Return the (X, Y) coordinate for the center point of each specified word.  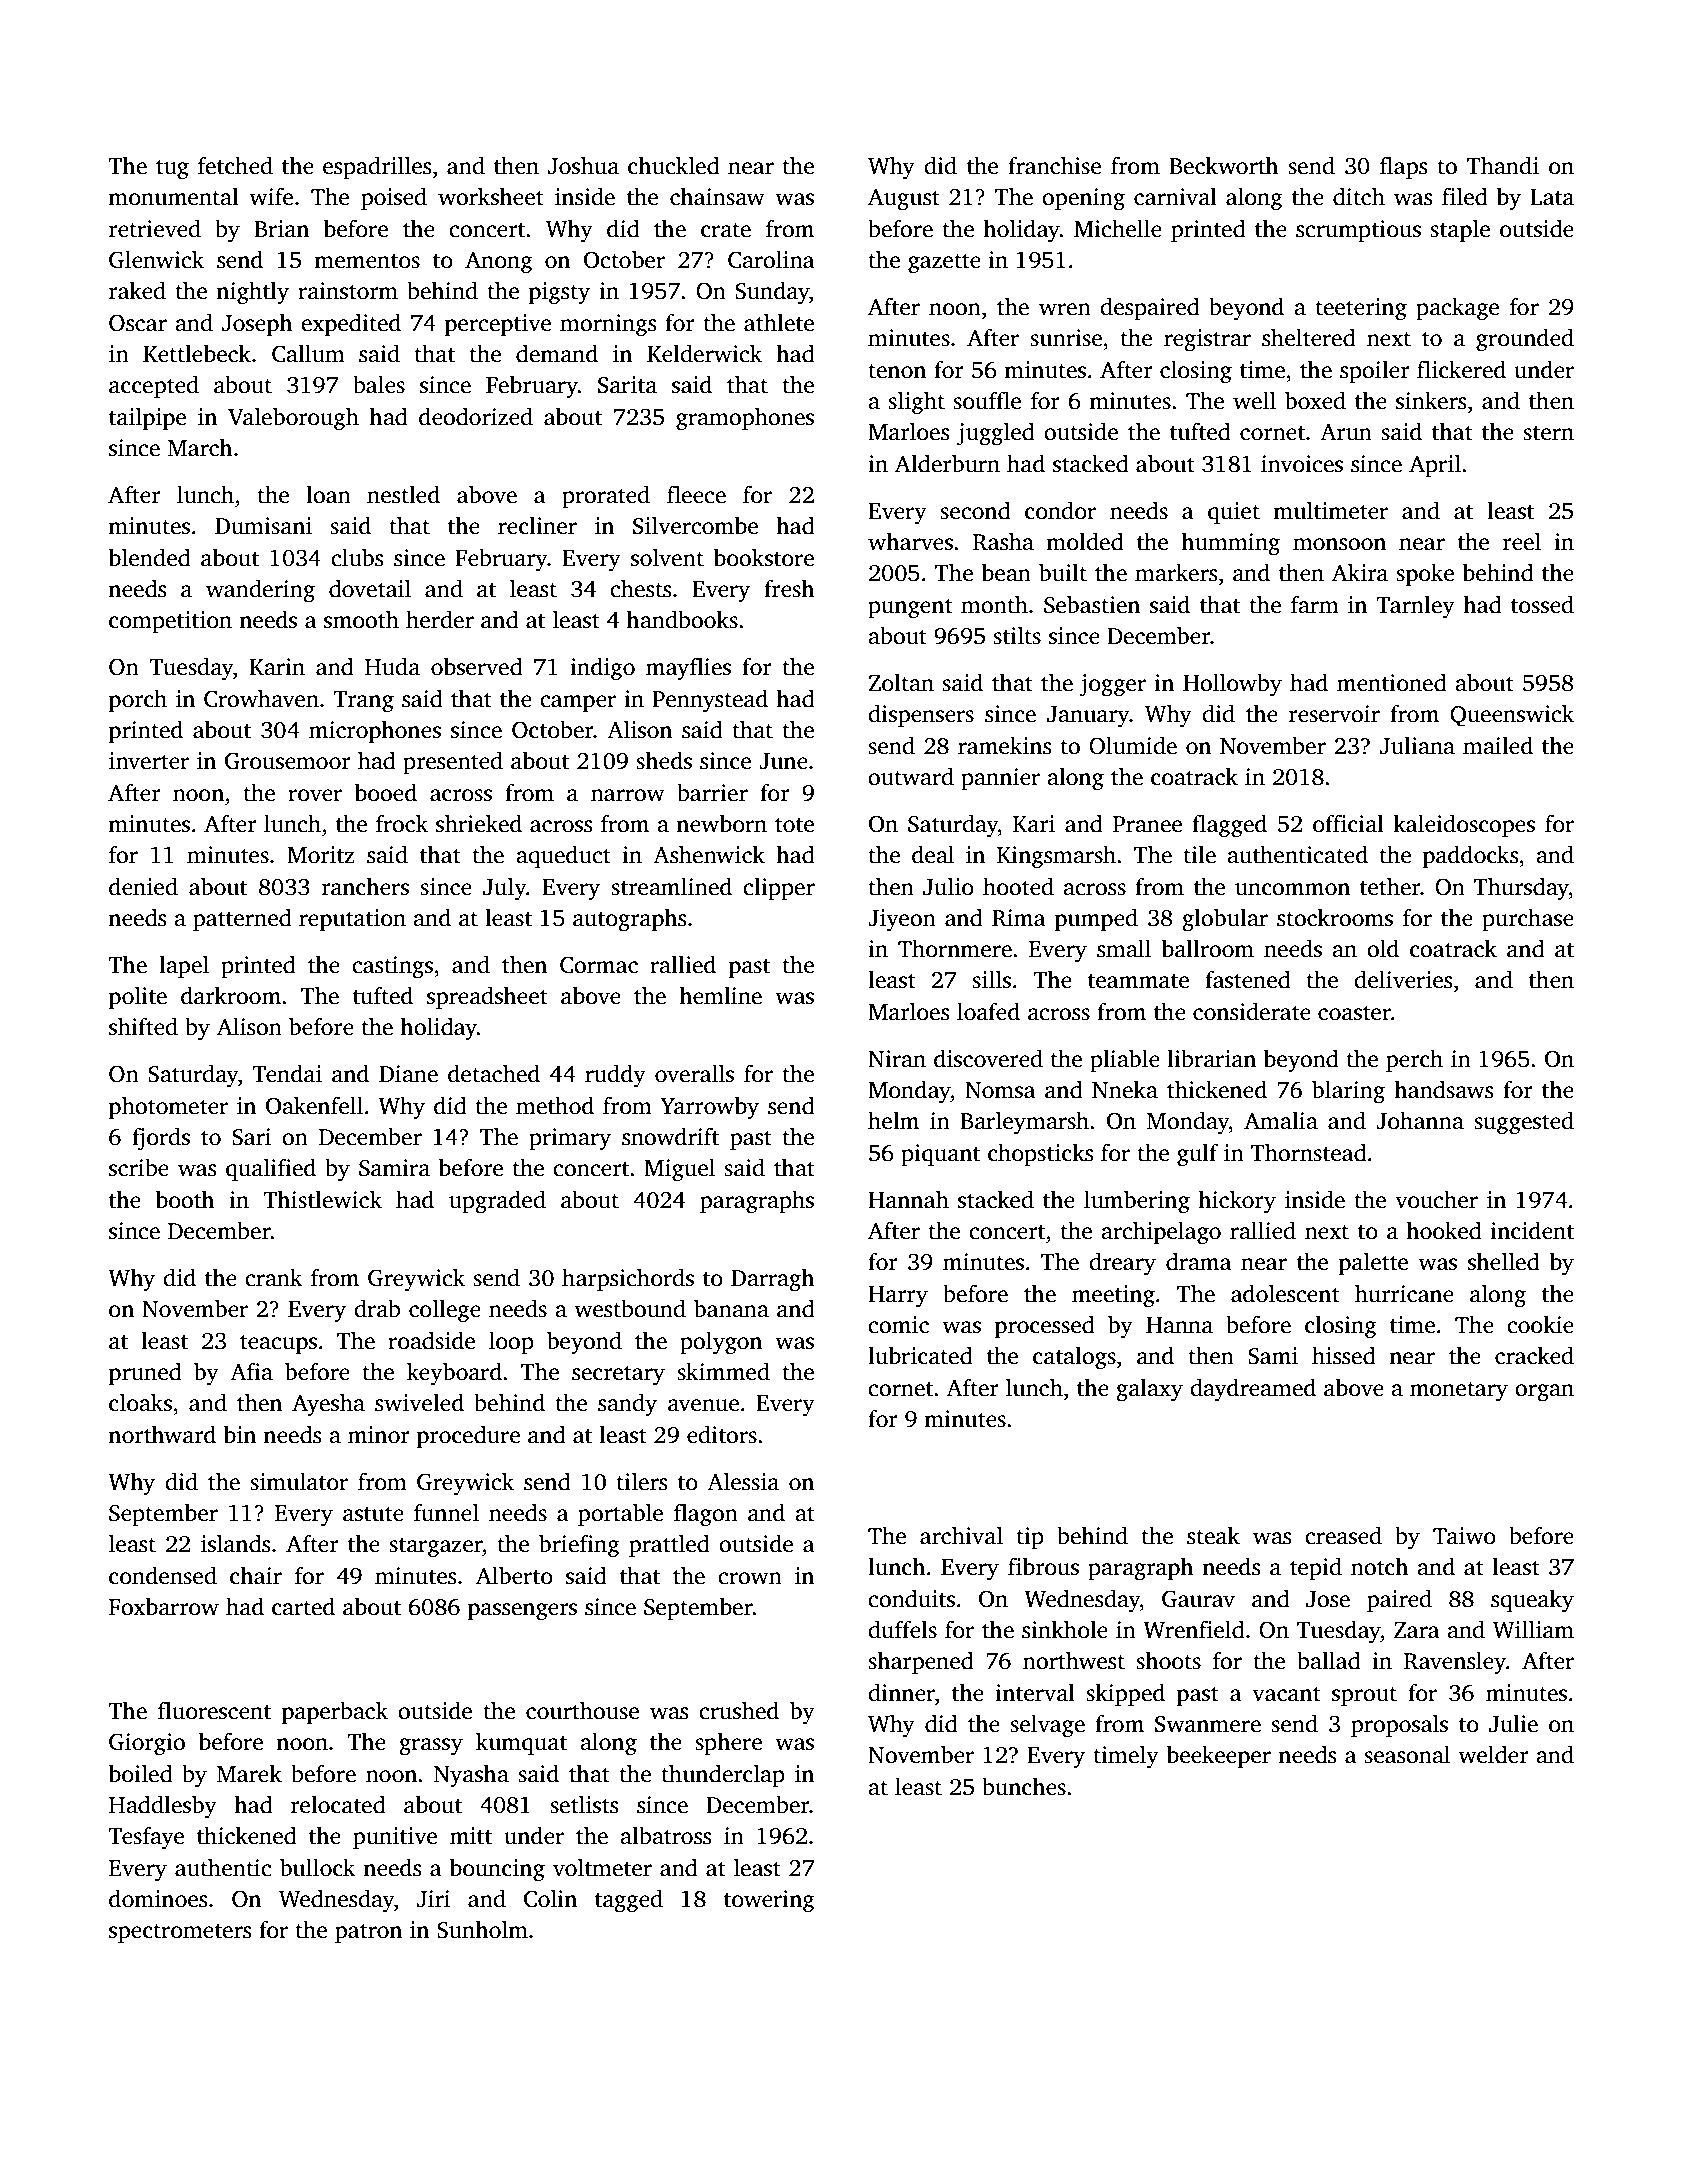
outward (911, 776)
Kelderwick (704, 353)
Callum (308, 353)
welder (1493, 1754)
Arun (1346, 432)
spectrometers (180, 1933)
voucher (1436, 1199)
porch (138, 700)
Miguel (679, 1170)
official (1348, 823)
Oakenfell (314, 1105)
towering (769, 1901)
